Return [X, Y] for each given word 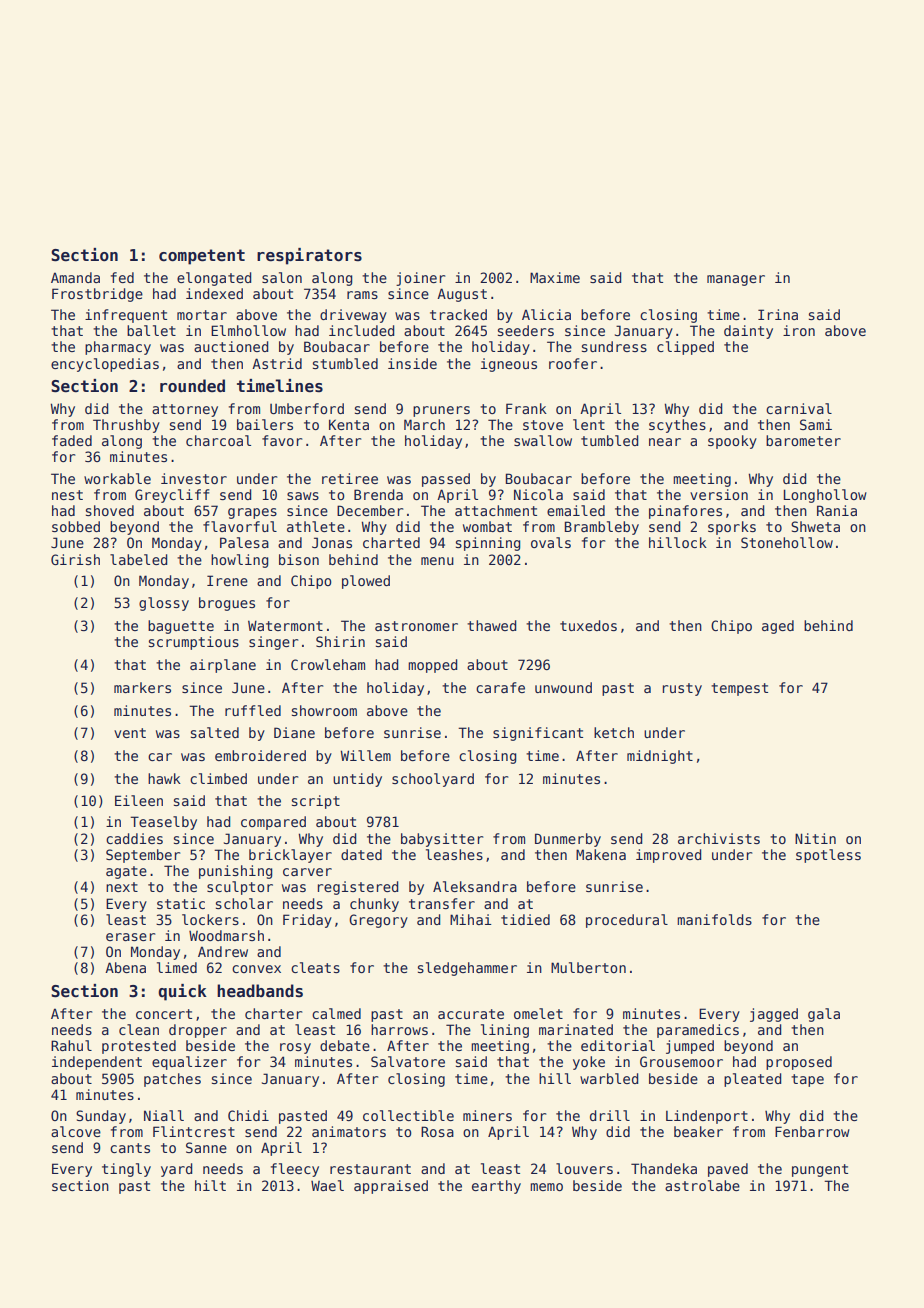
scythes [677, 426]
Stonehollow [787, 542]
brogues [227, 604]
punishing [236, 872]
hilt [210, 1185]
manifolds [714, 919]
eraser [131, 937]
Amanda [75, 277]
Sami [816, 424]
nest [67, 495]
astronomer [416, 626]
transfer [442, 903]
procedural [627, 921]
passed [446, 480]
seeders [526, 330]
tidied [525, 919]
